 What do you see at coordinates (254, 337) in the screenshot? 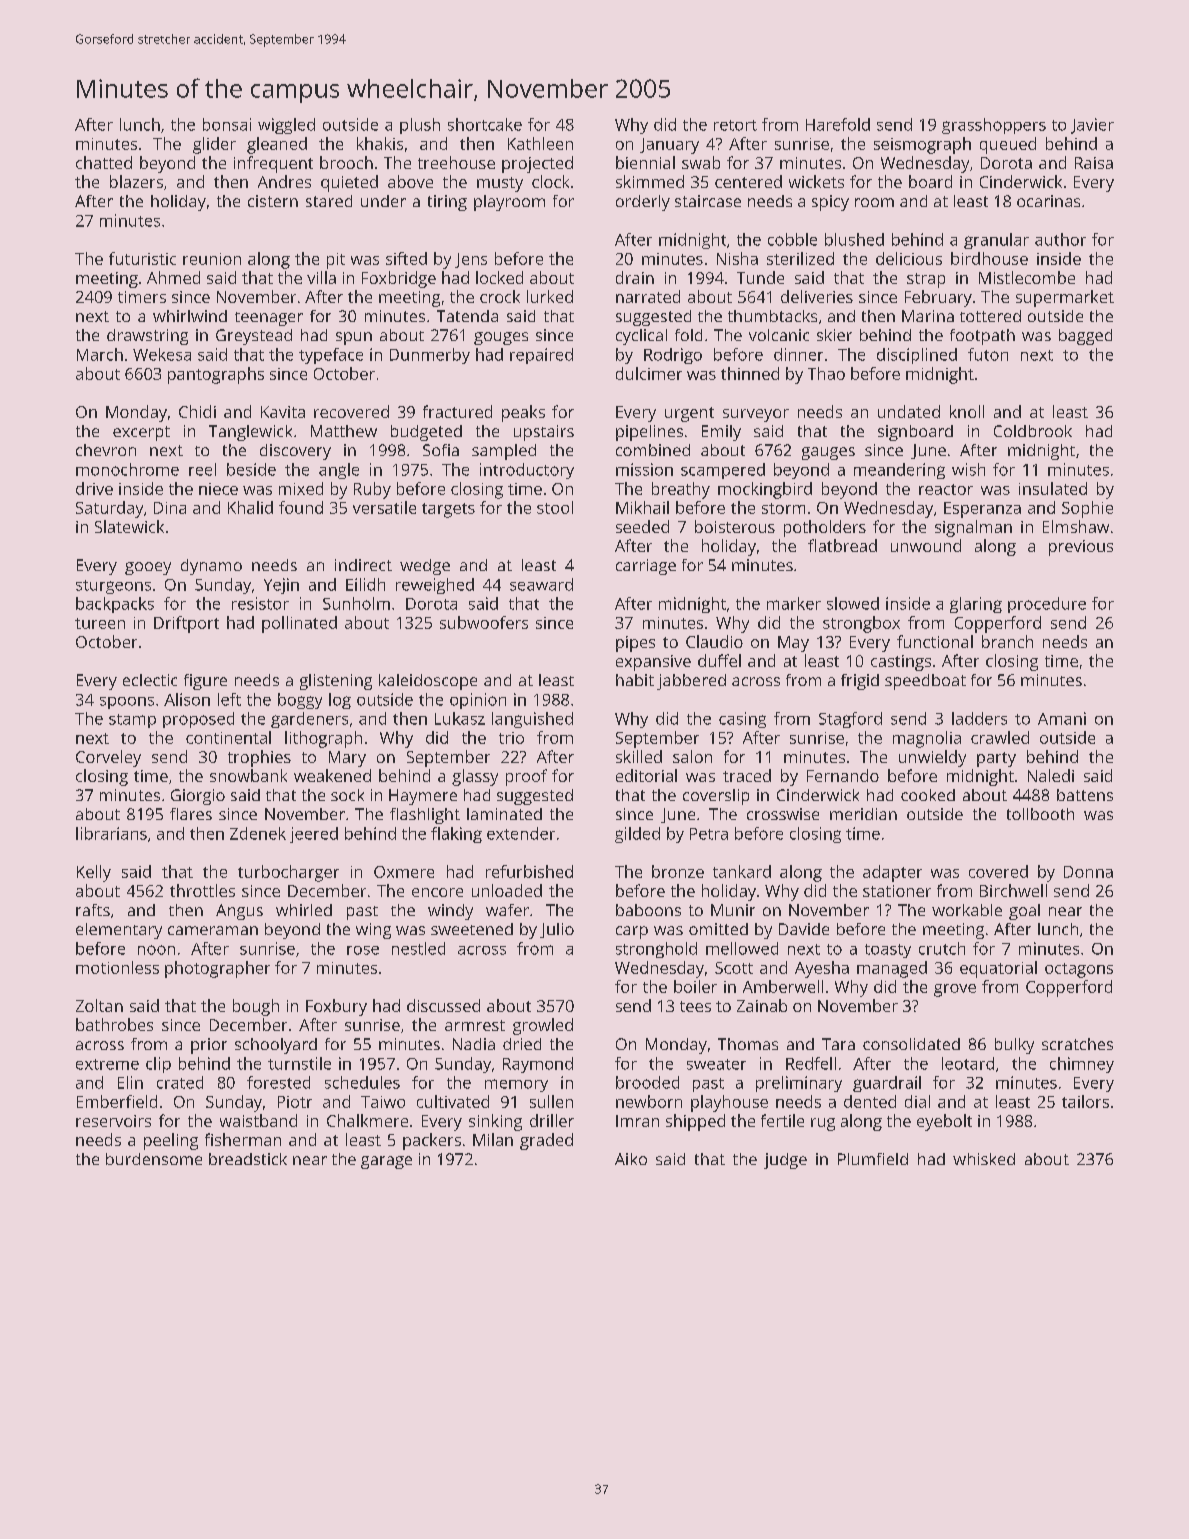
I see `Greystead` at bounding box center [254, 337].
